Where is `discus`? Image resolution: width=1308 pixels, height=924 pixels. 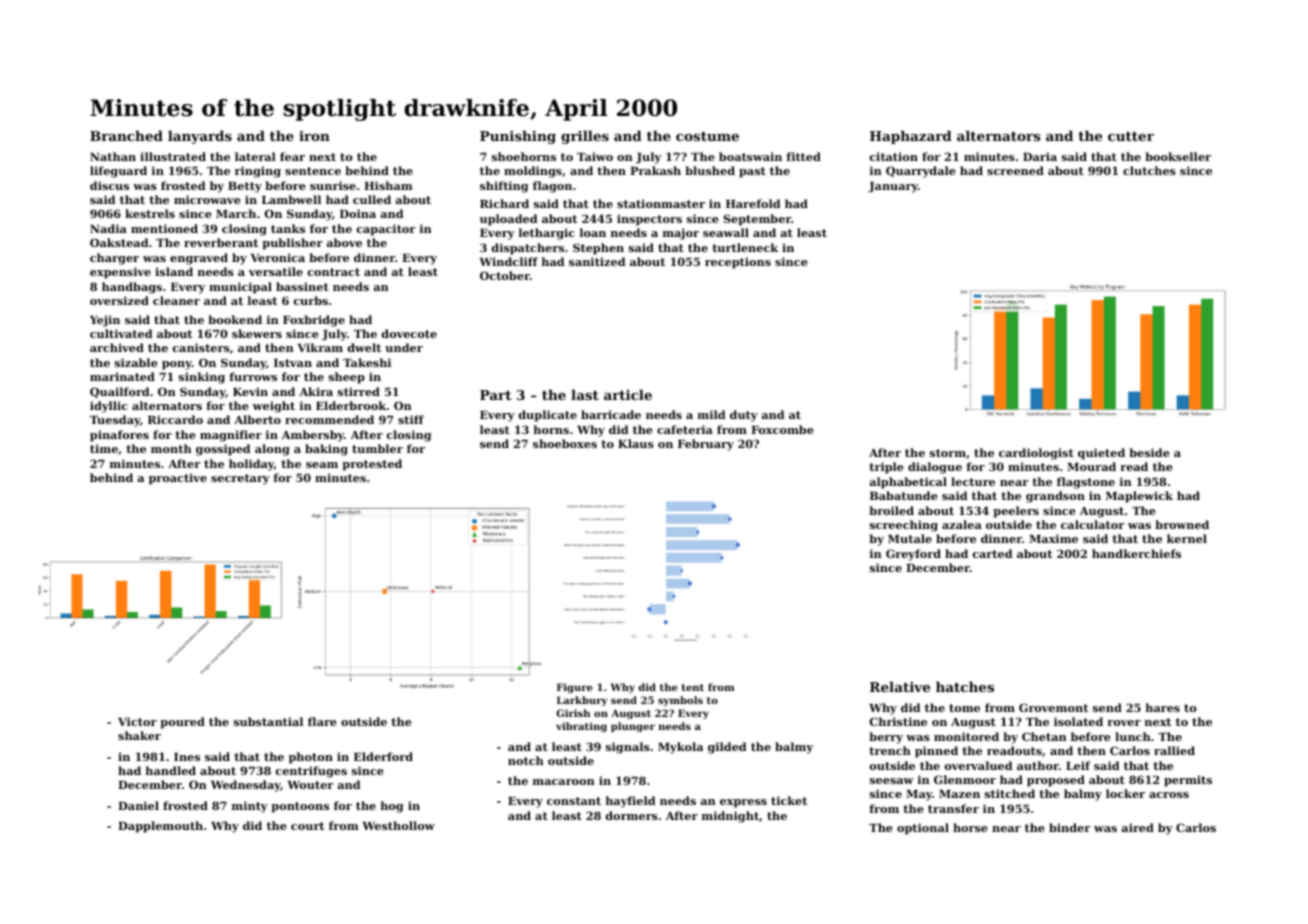
discus is located at coordinates (109, 185).
